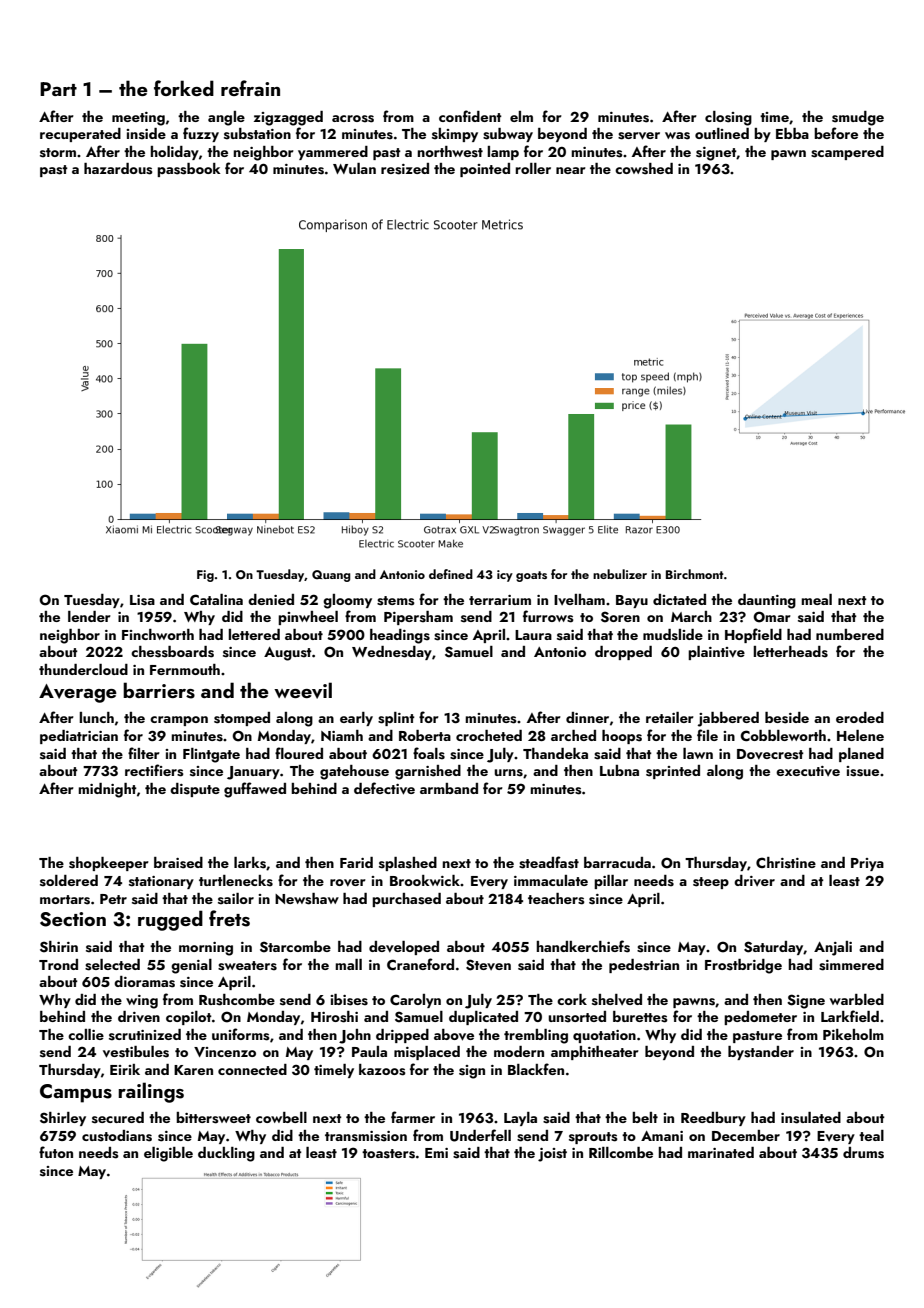 The image size is (924, 1308). Describe the element at coordinates (583, 946) in the document. I see `handkerchiefs` at that location.
